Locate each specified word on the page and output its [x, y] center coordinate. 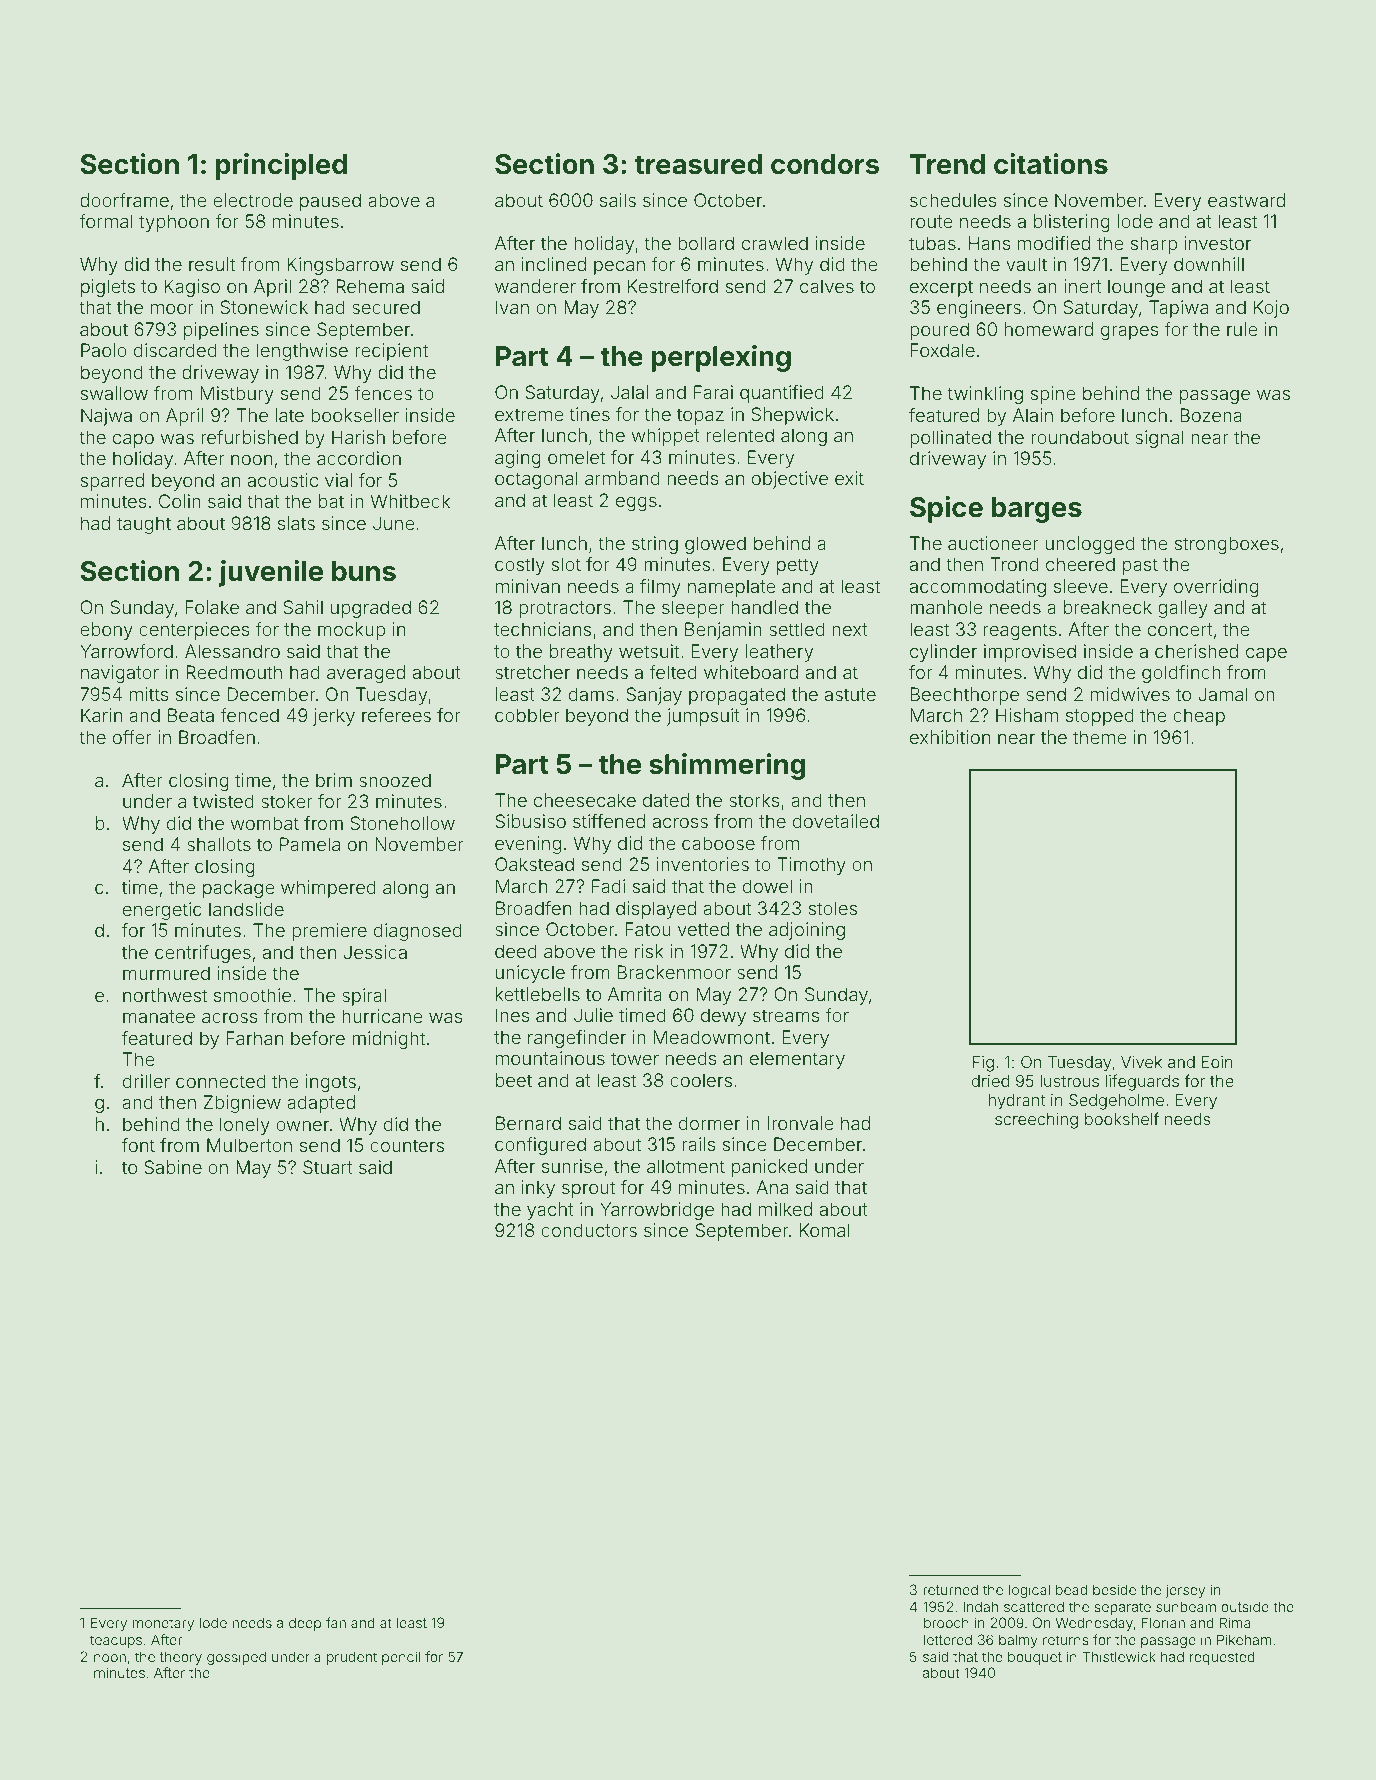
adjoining [807, 931]
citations [1051, 164]
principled [281, 166]
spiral [364, 997]
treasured [698, 164]
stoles [833, 908]
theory [181, 1658]
